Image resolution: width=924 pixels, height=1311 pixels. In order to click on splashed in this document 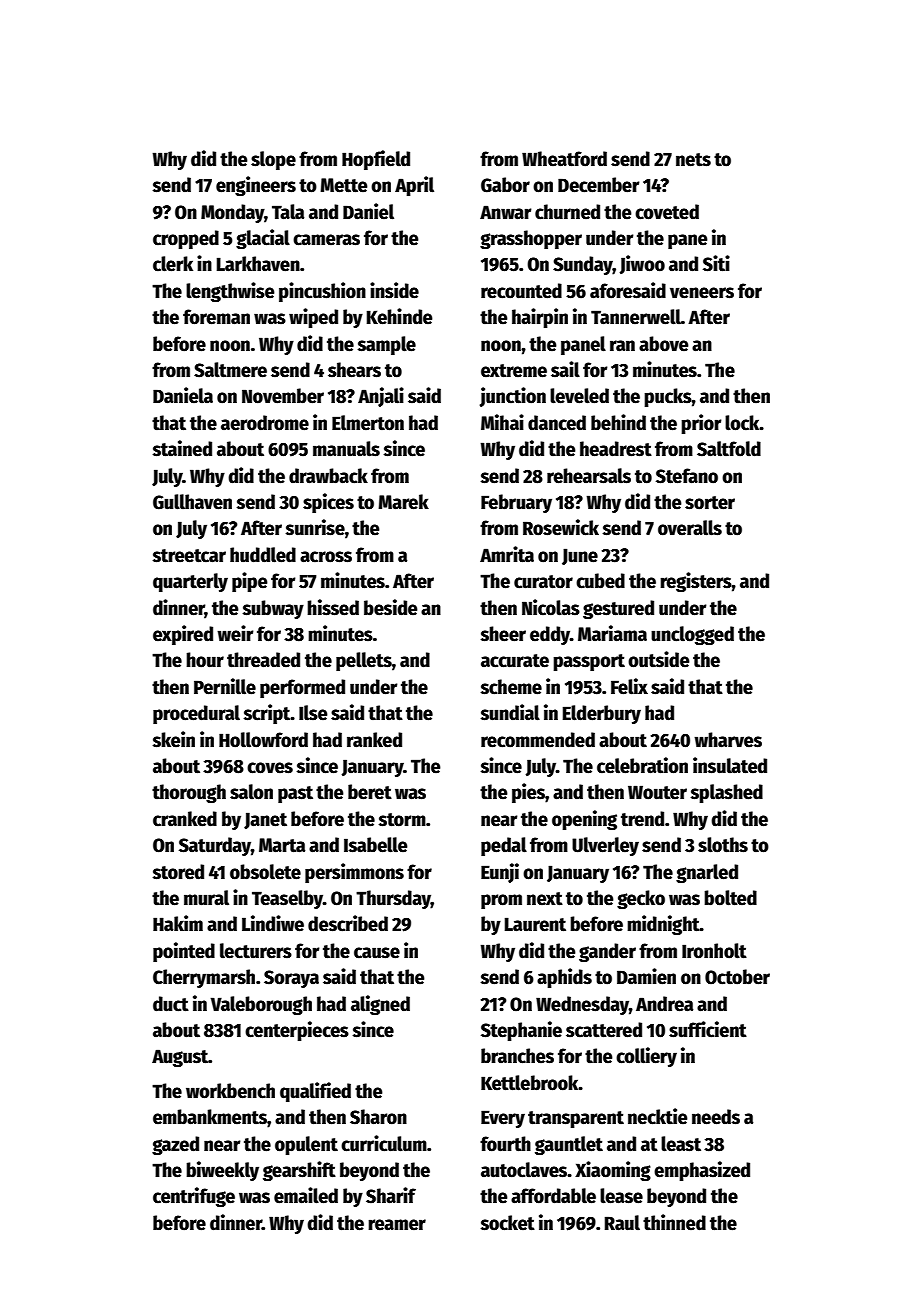, I will do `click(726, 793)`.
